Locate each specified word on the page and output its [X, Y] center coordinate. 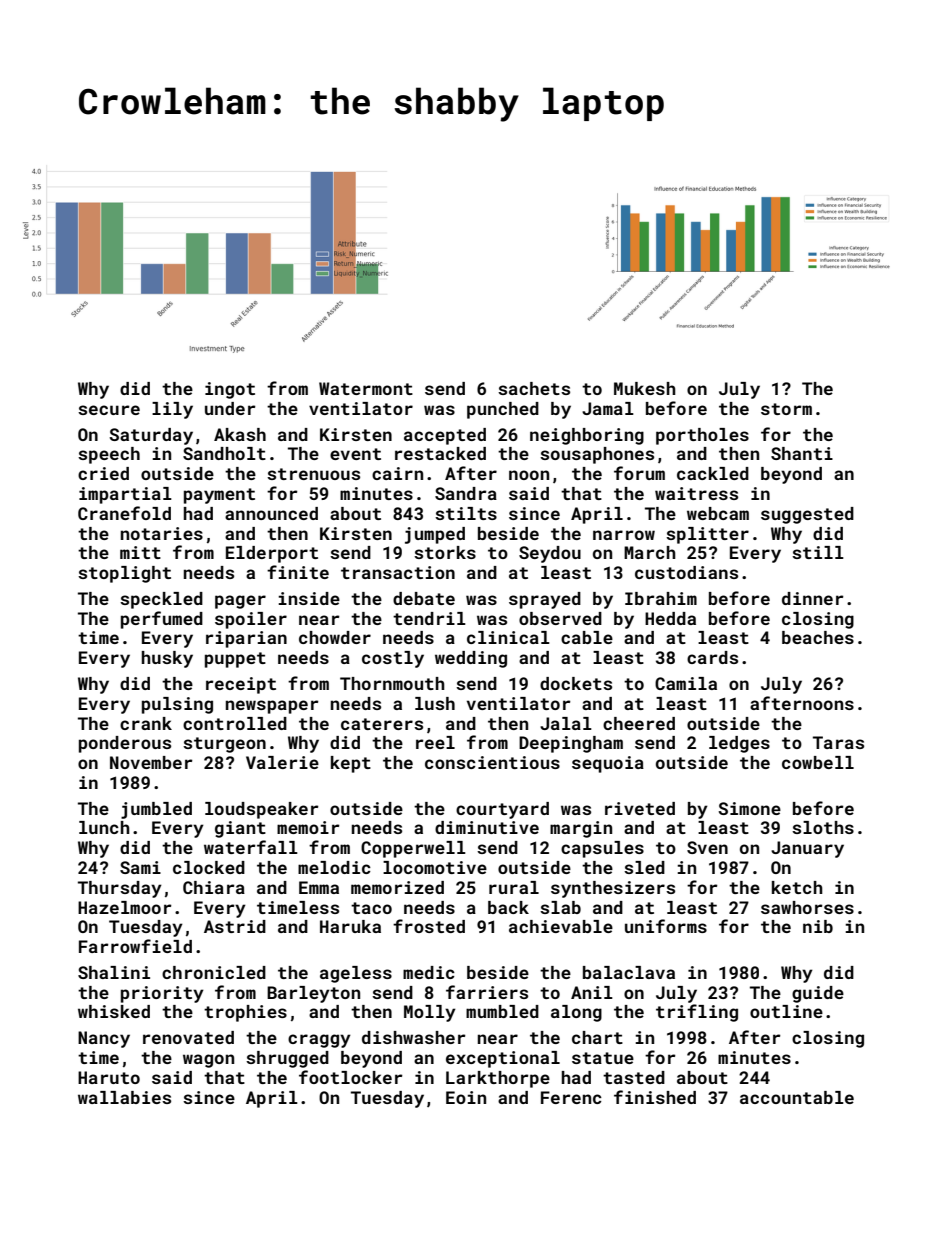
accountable [797, 1097]
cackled [713, 473]
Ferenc [571, 1097]
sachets [534, 388]
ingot [230, 390]
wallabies [124, 1097]
